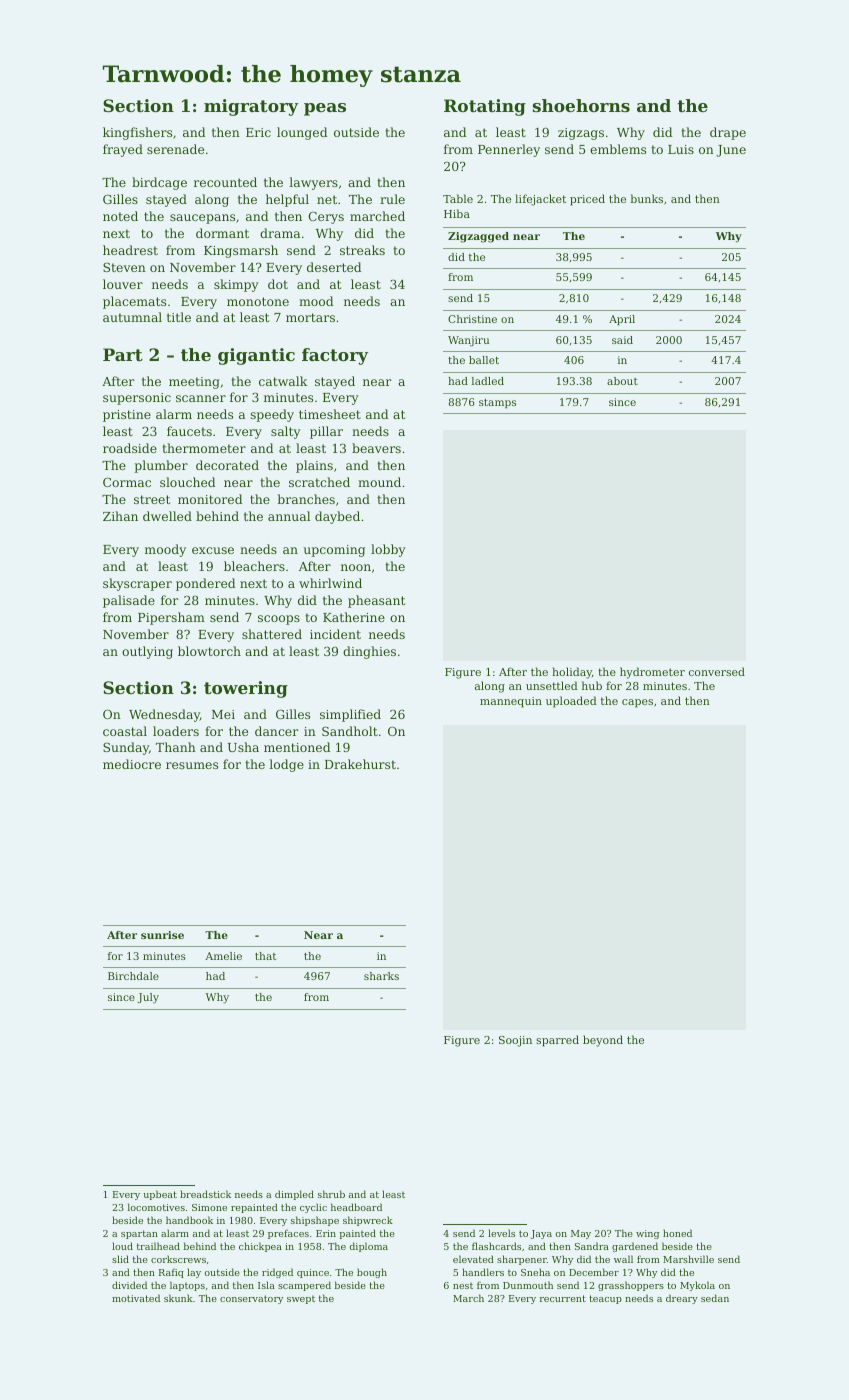  Describe the element at coordinates (511, 702) in the screenshot. I see `mannequin` at that location.
